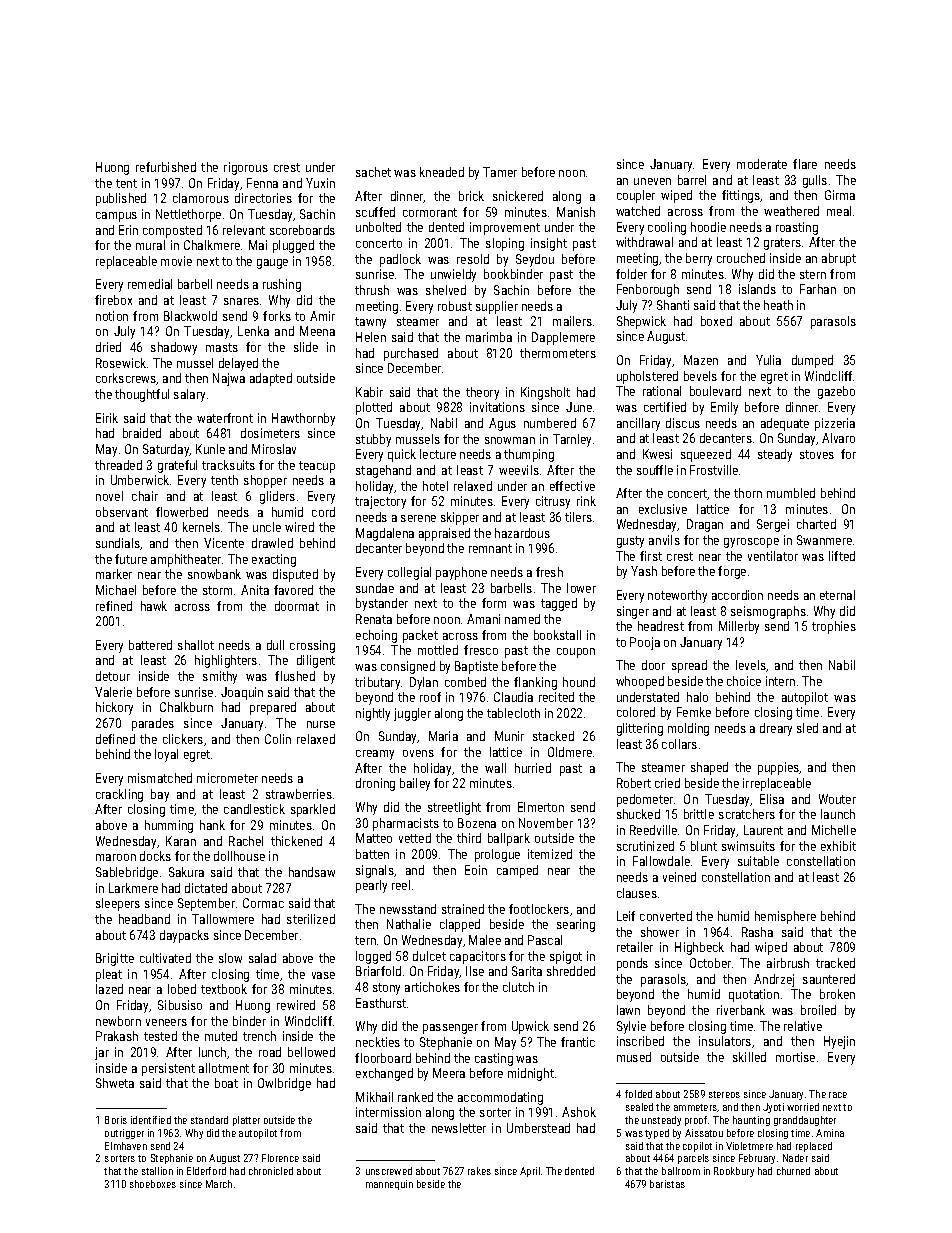  Describe the element at coordinates (714, 470) in the image. I see `Frostville` at that location.
